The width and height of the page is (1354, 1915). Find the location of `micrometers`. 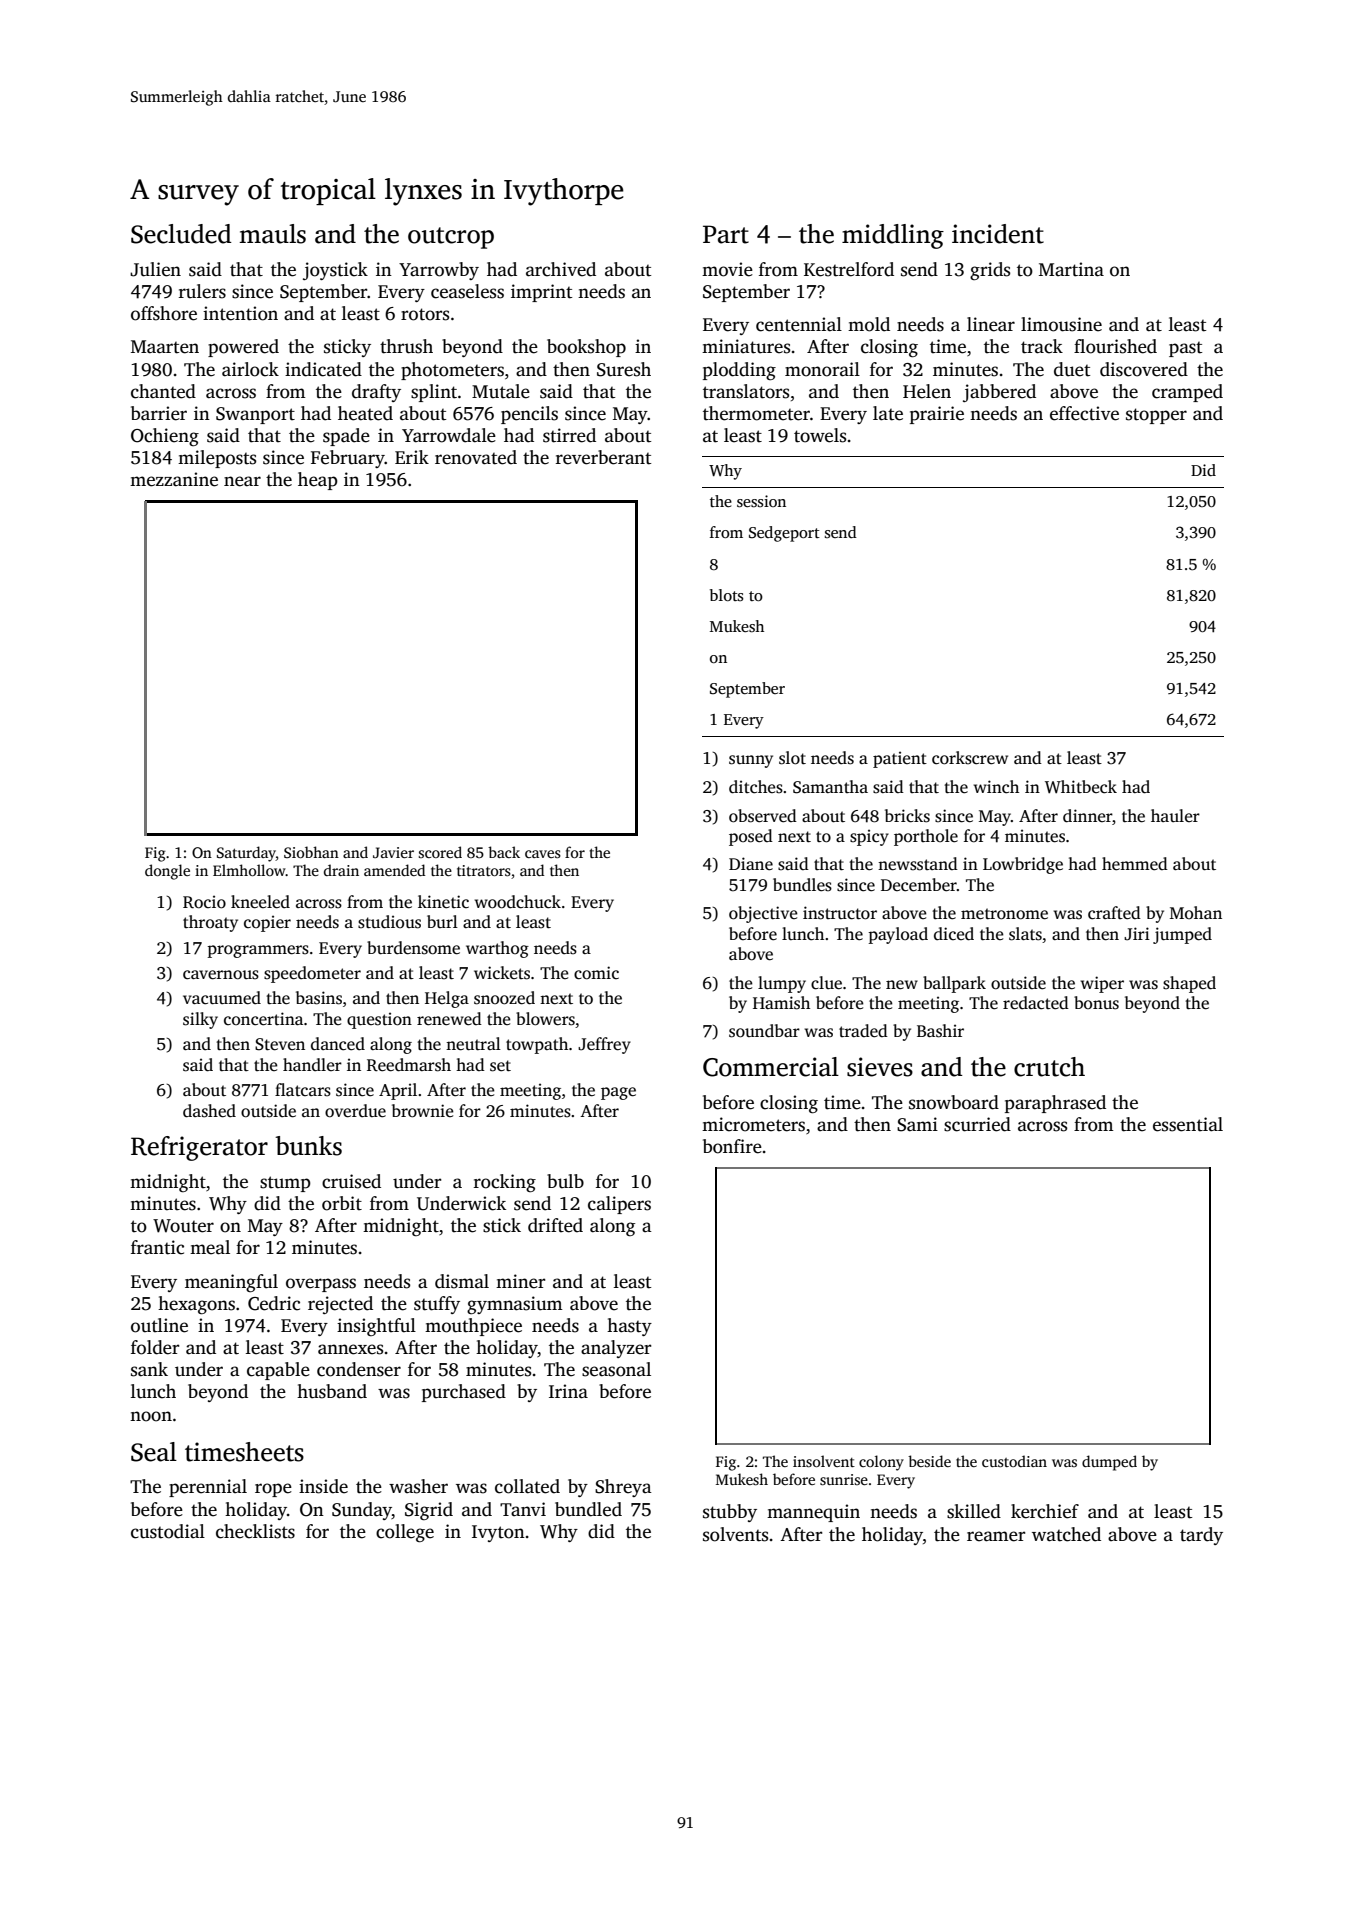

micrometers is located at coordinates (753, 1124).
